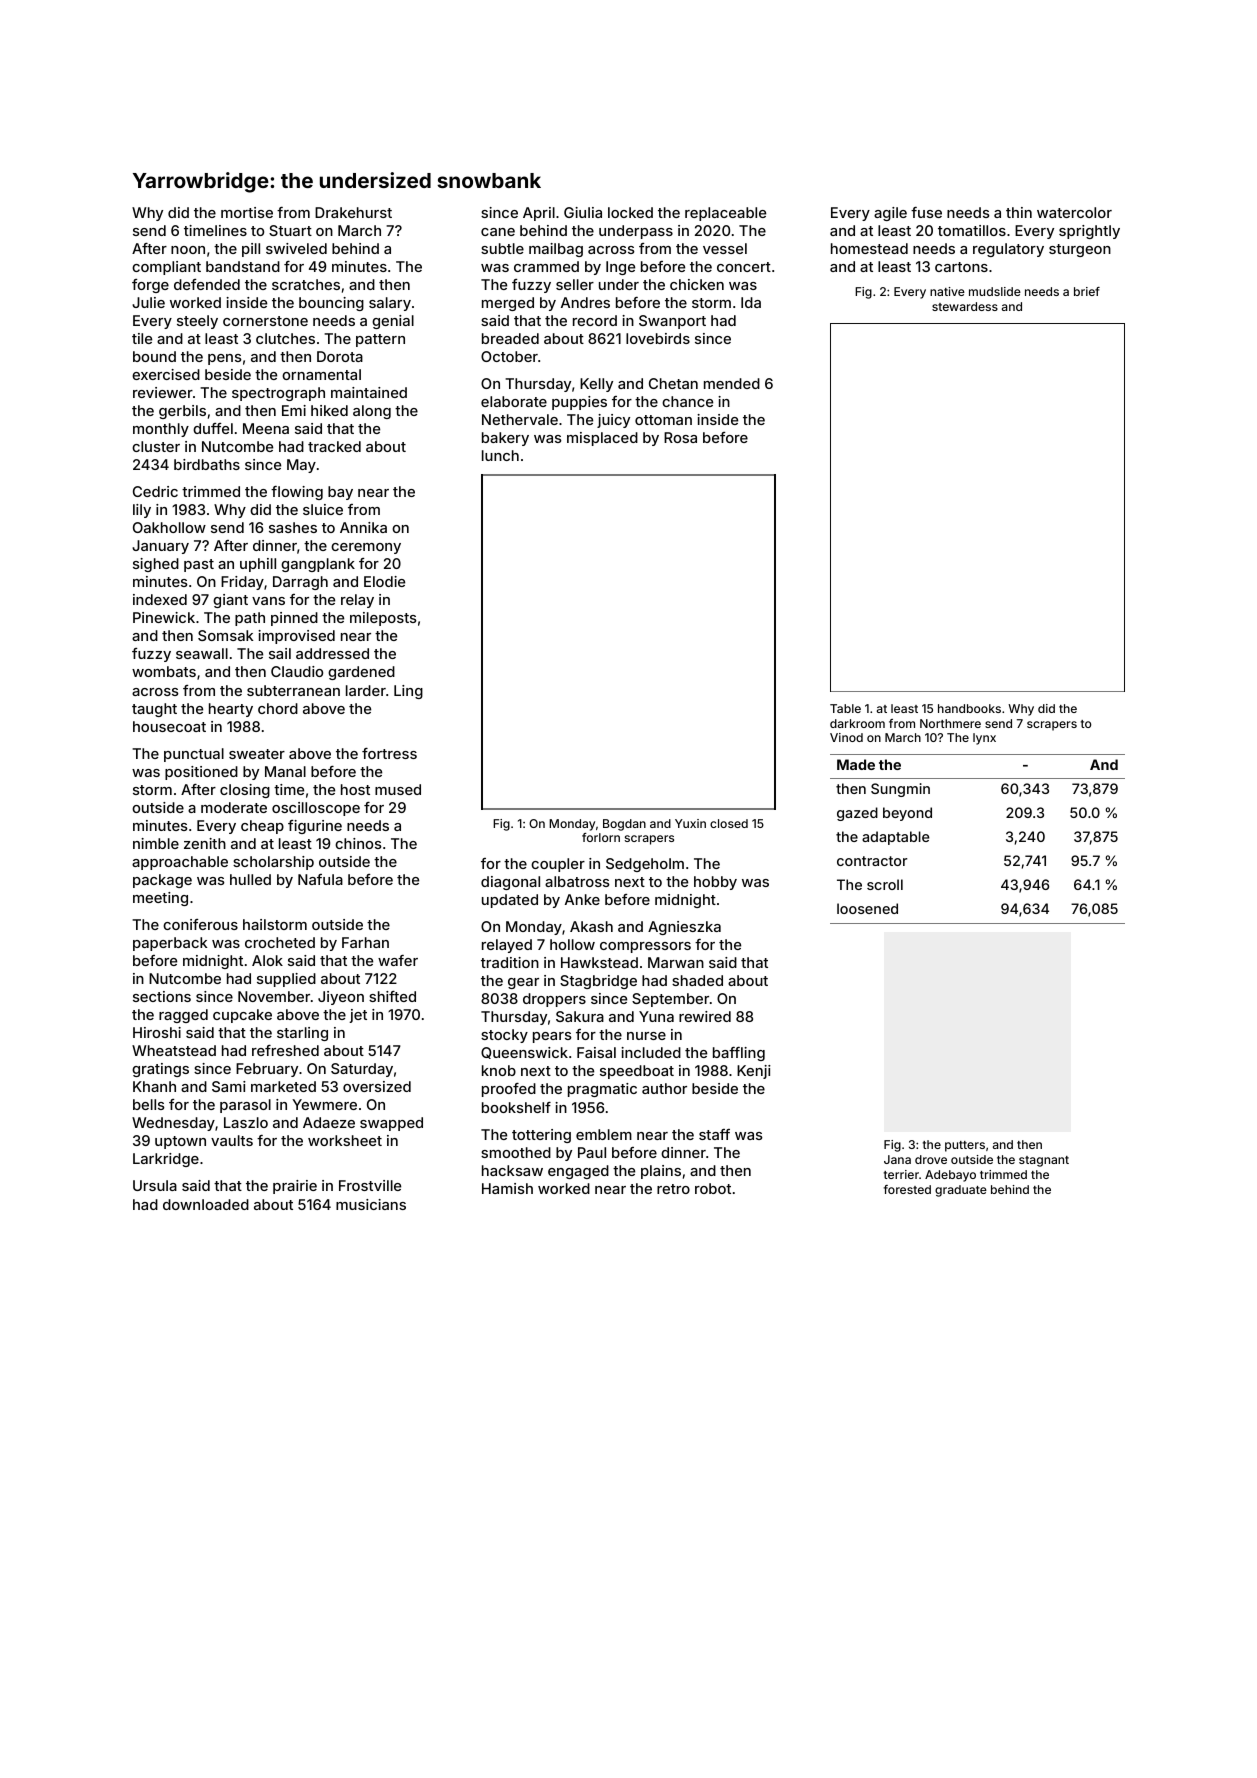 Image resolution: width=1257 pixels, height=1778 pixels. What do you see at coordinates (353, 212) in the screenshot?
I see `Drakehurst` at bounding box center [353, 212].
